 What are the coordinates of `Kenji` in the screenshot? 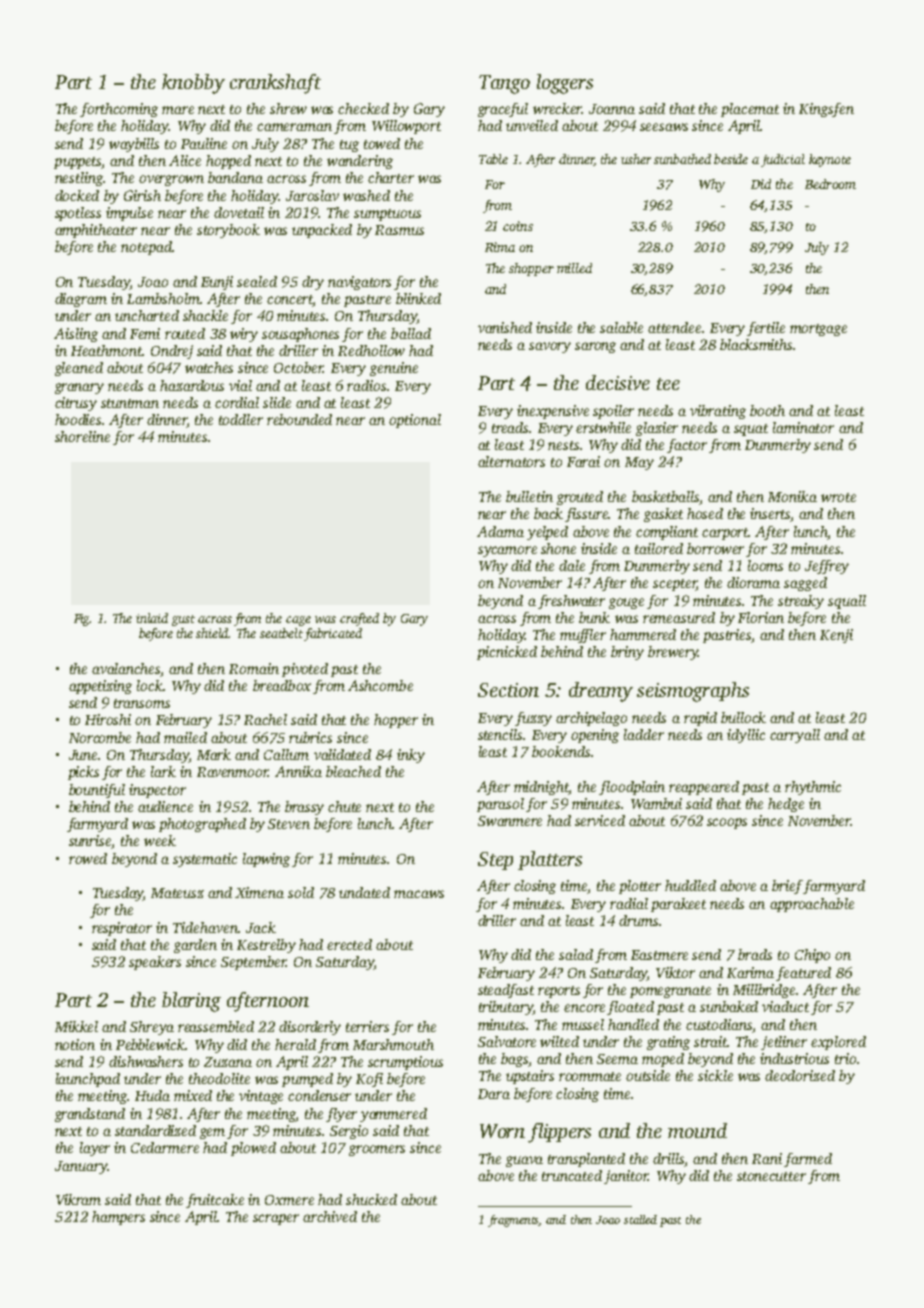 It's located at (836, 636).
